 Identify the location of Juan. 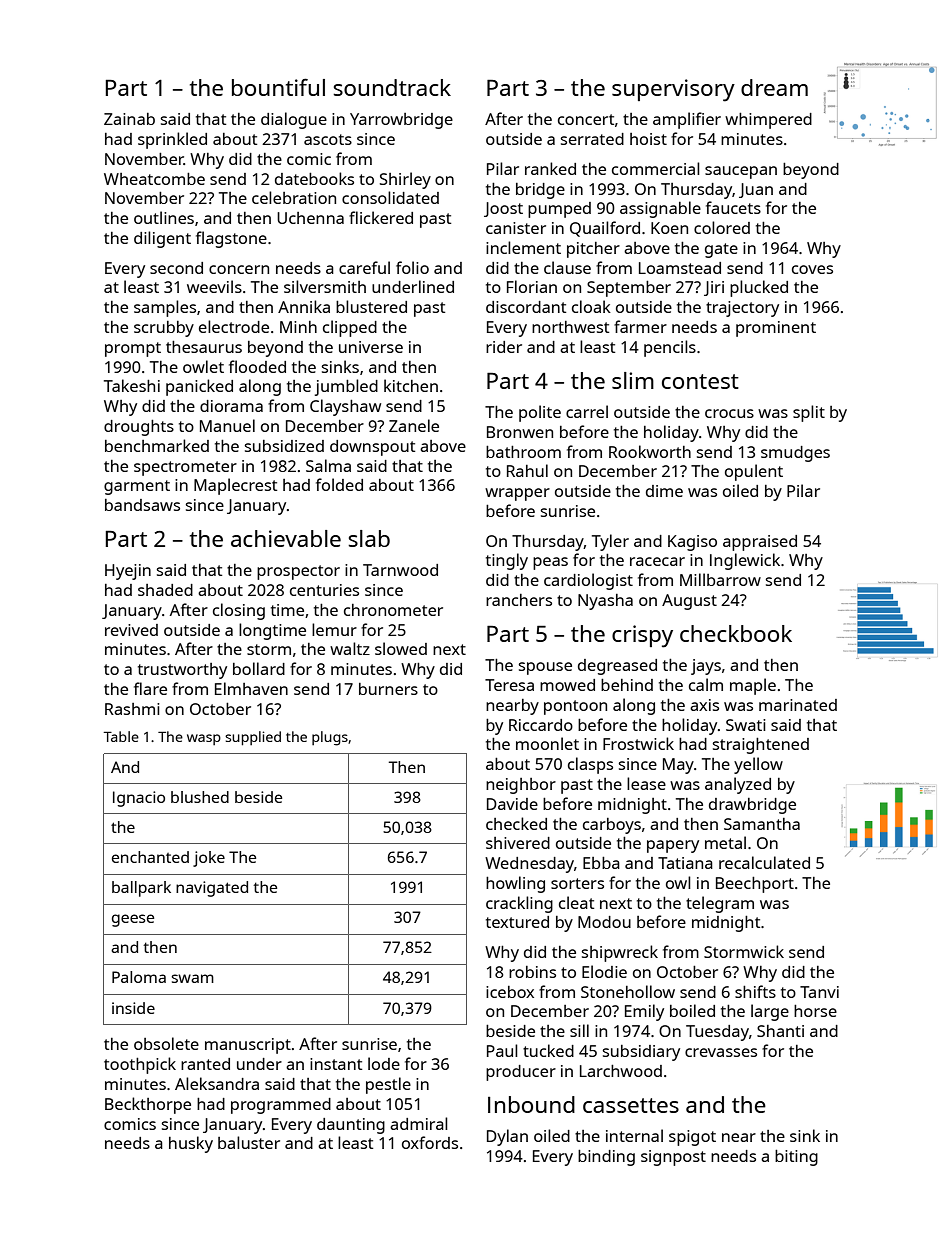
(756, 190).
